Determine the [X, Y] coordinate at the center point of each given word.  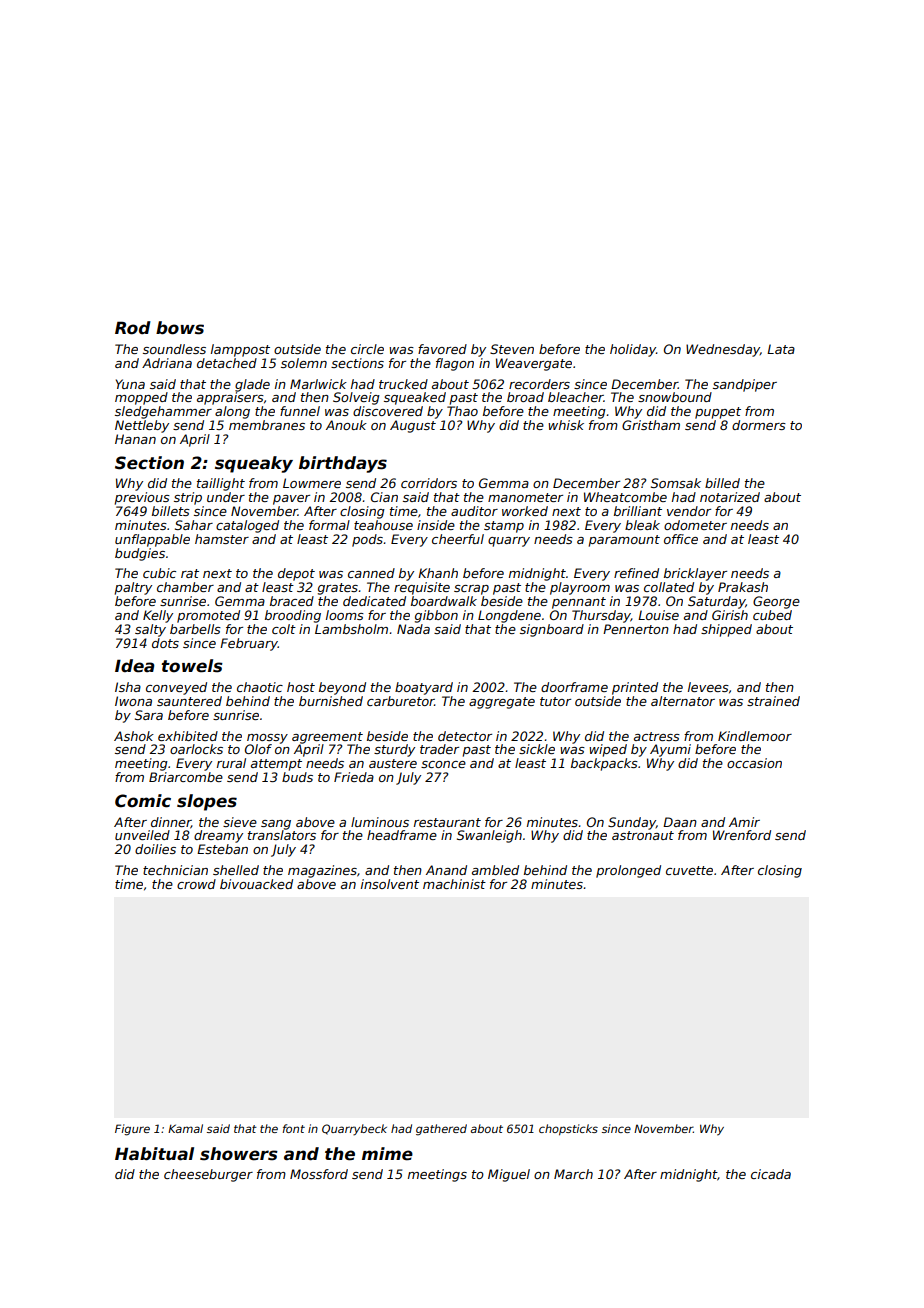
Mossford [319, 1174]
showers [239, 1154]
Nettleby [142, 426]
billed [722, 483]
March [573, 1174]
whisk [566, 425]
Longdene [509, 616]
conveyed [176, 688]
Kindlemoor [755, 736]
